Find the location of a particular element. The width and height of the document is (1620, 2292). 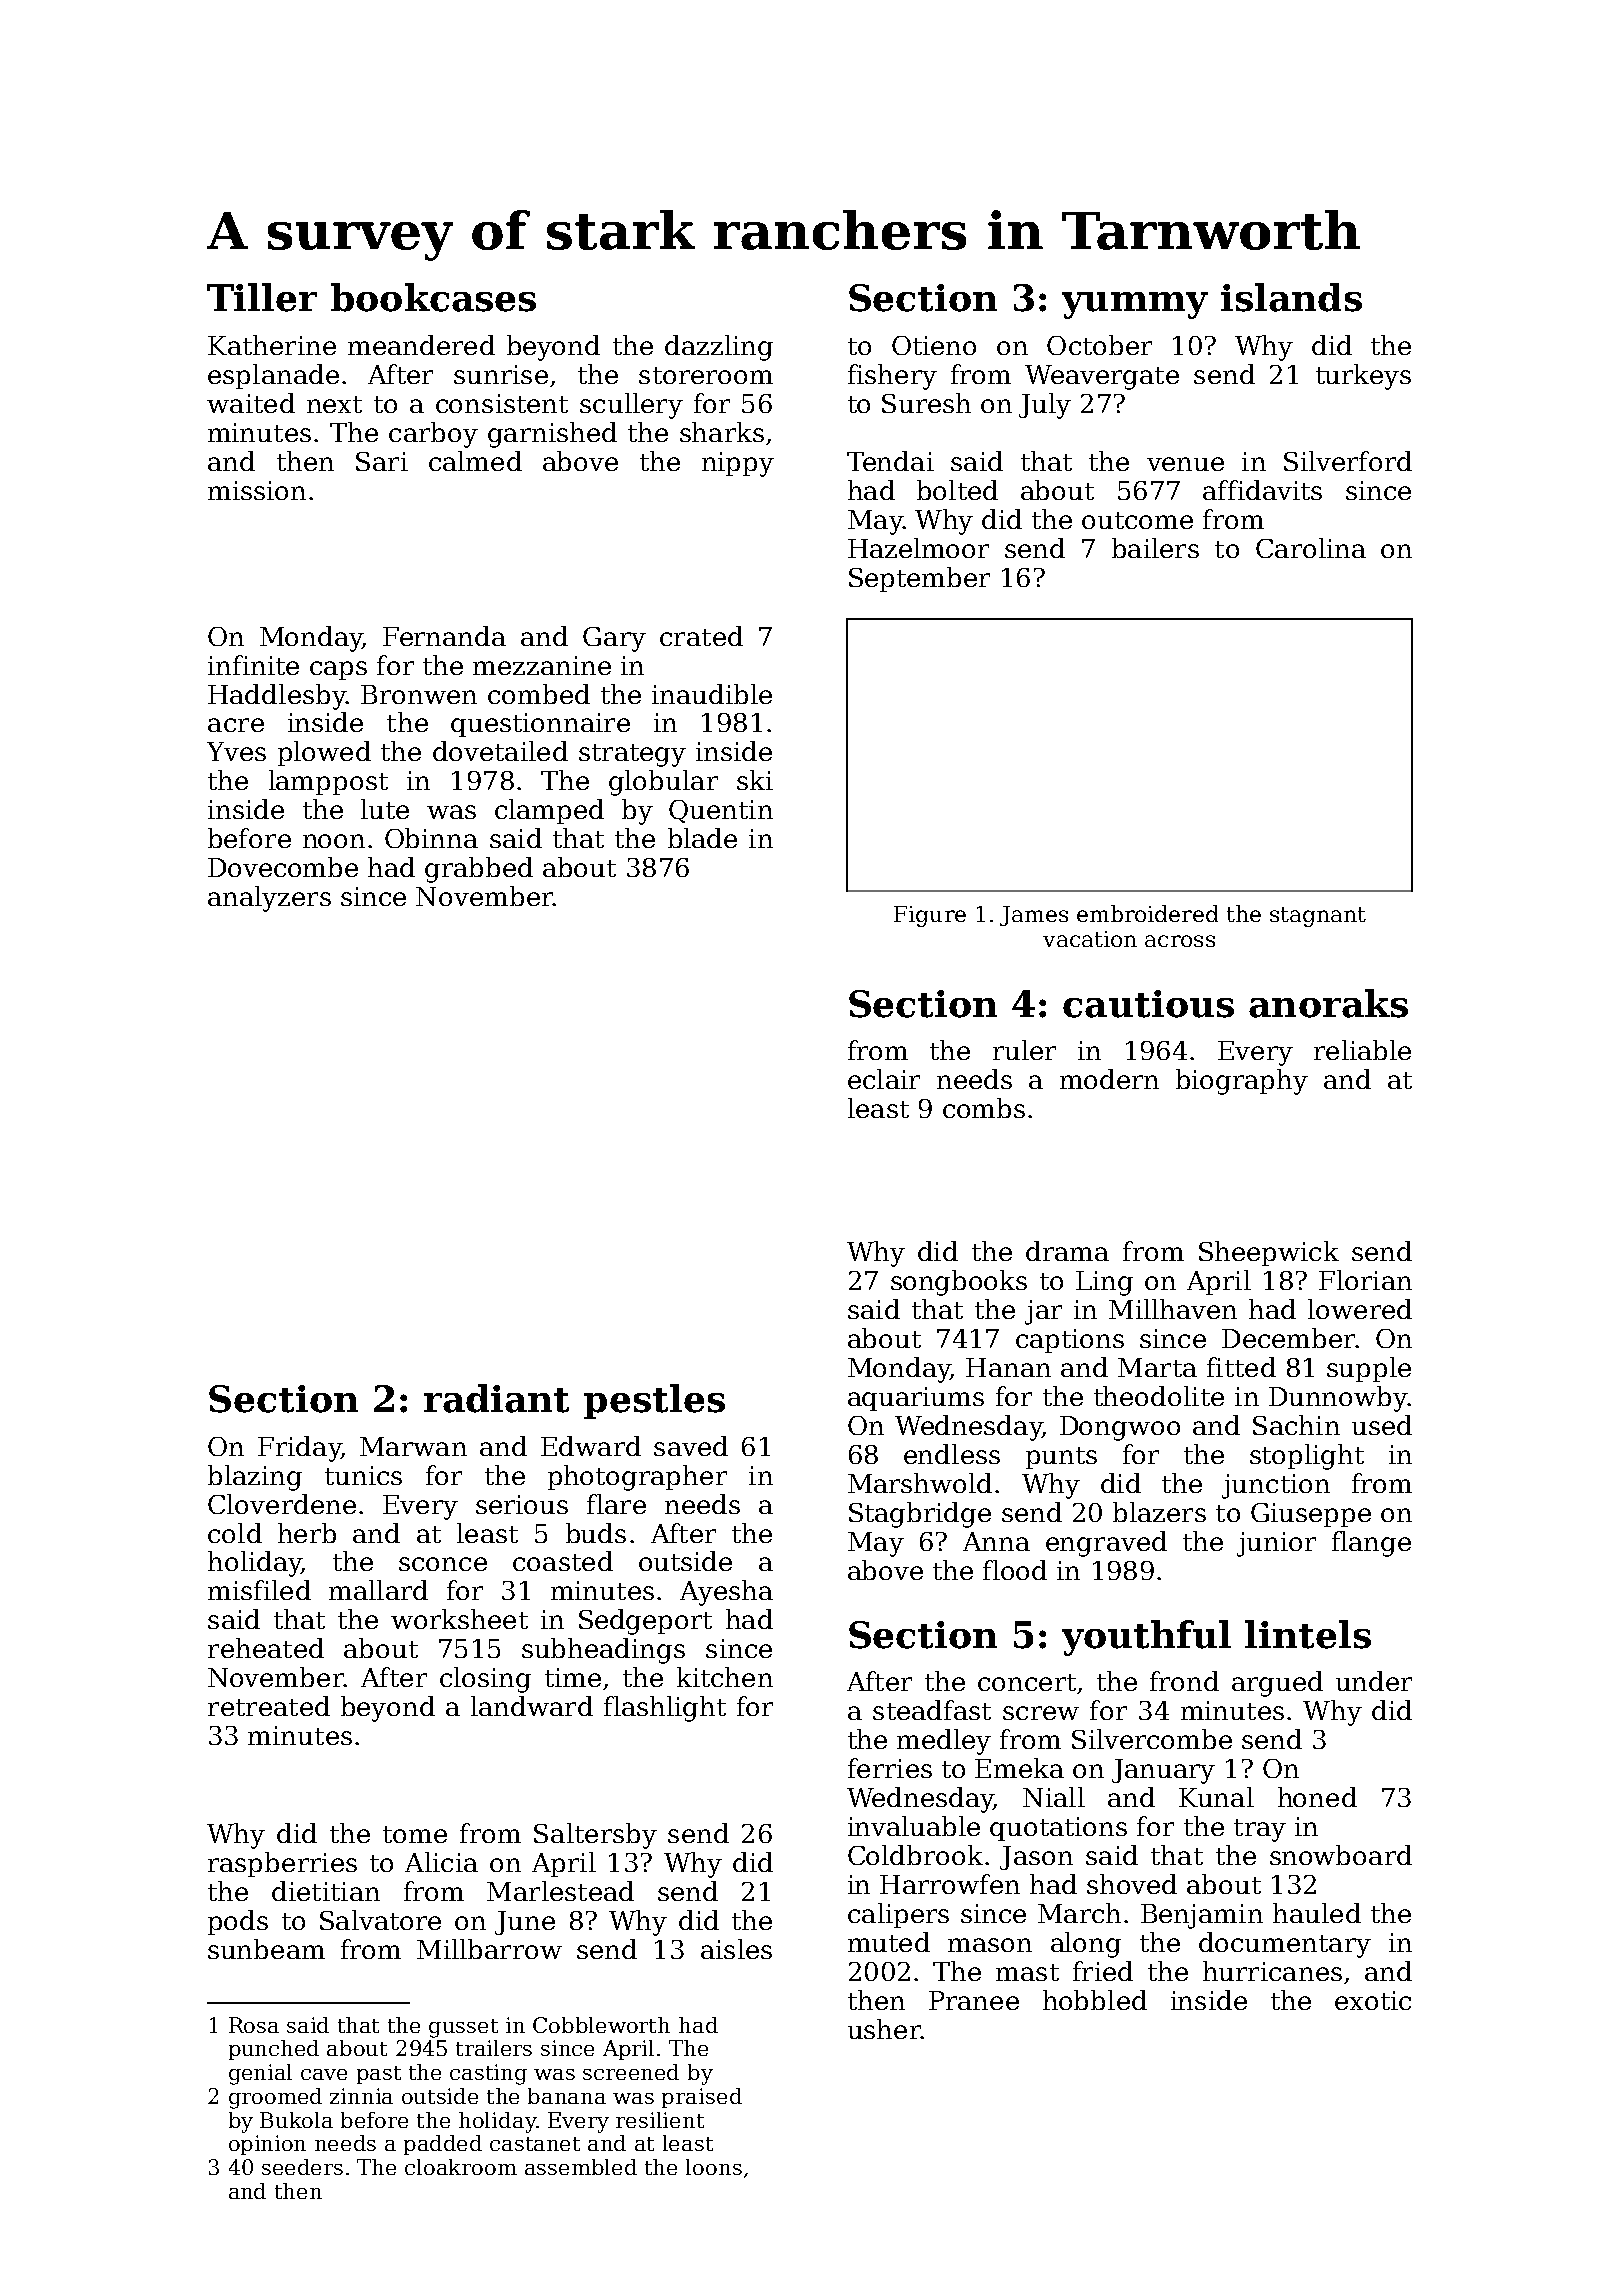

used is located at coordinates (1382, 1425).
